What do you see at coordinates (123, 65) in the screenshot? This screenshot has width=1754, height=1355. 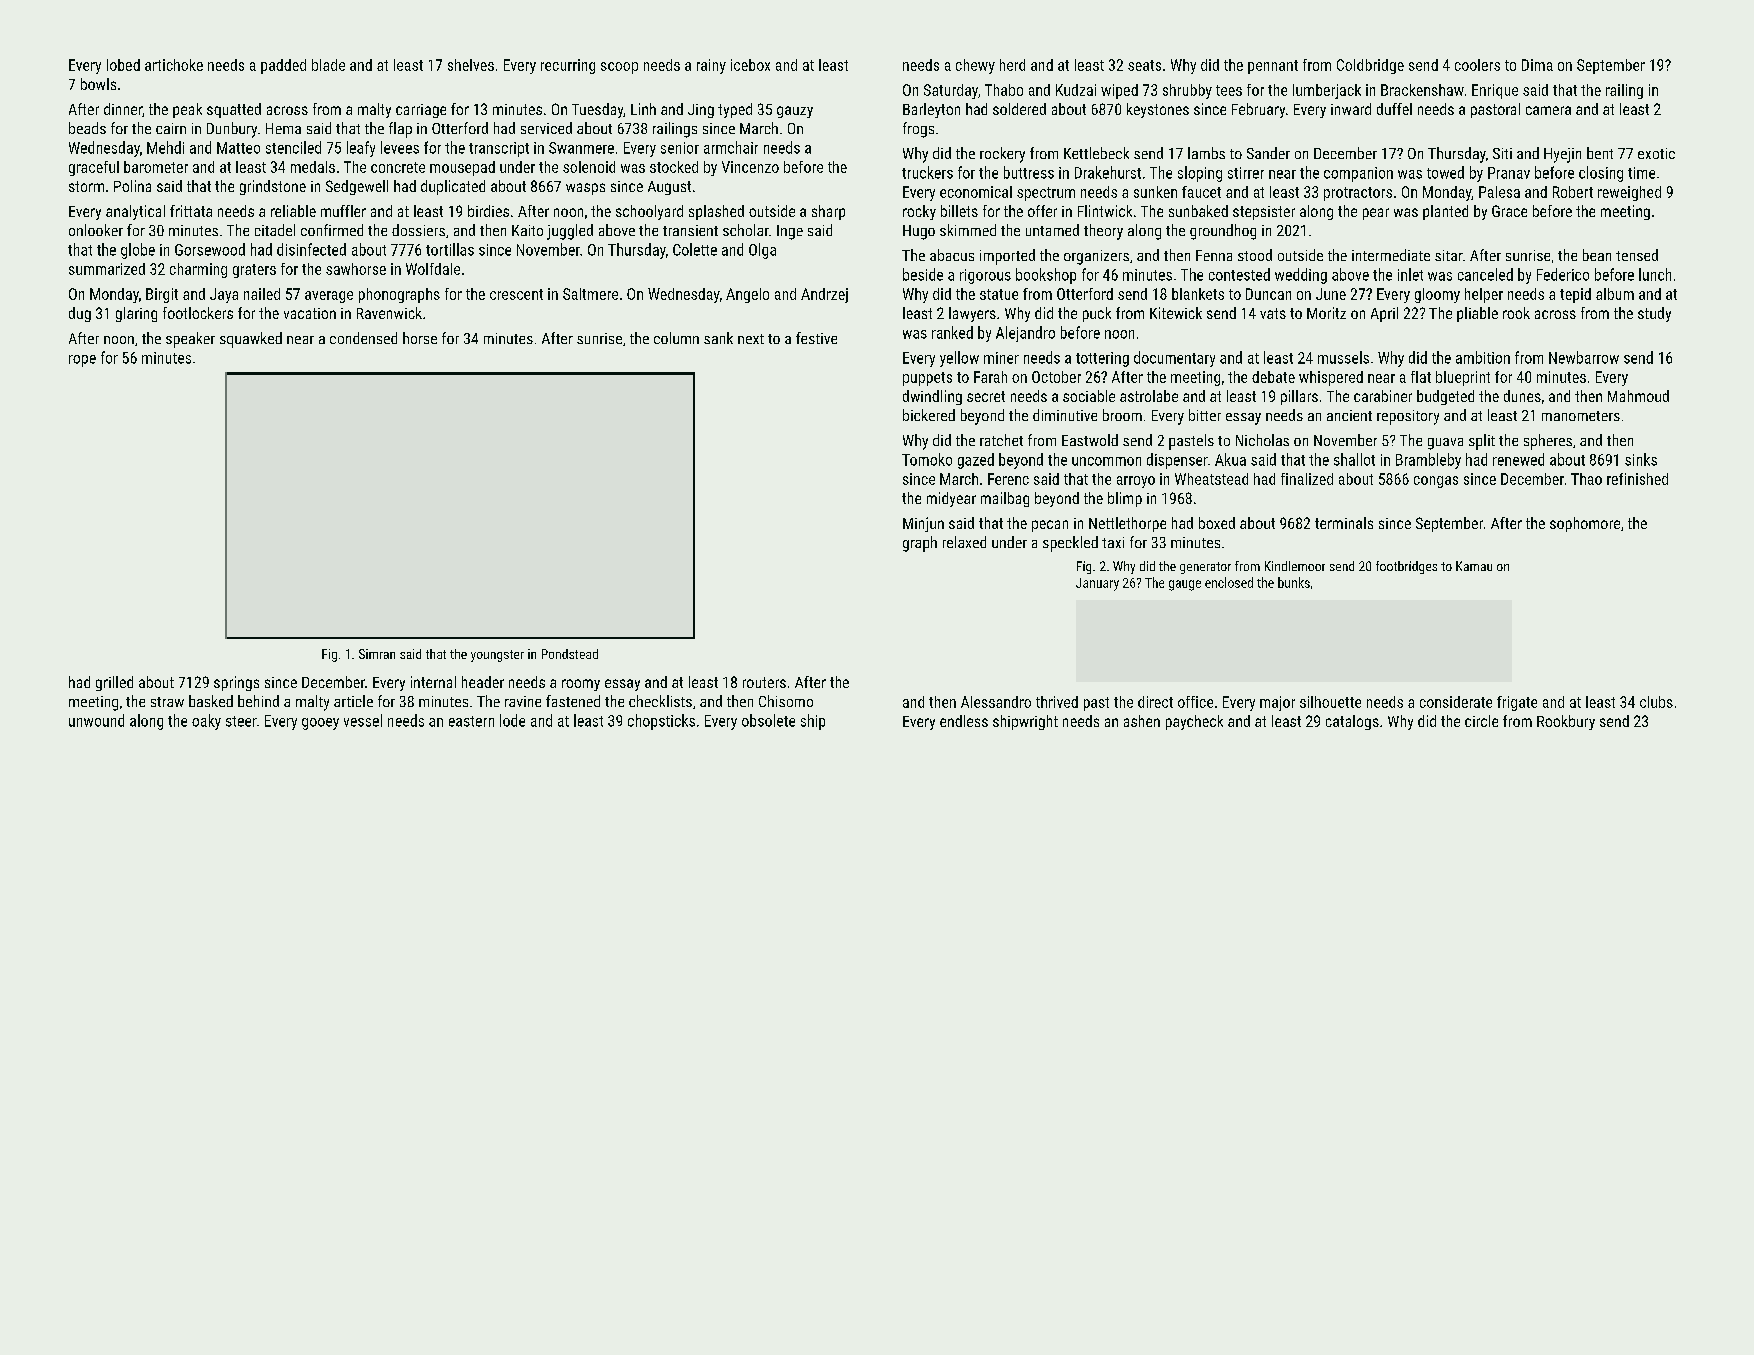 I see `lobed` at bounding box center [123, 65].
